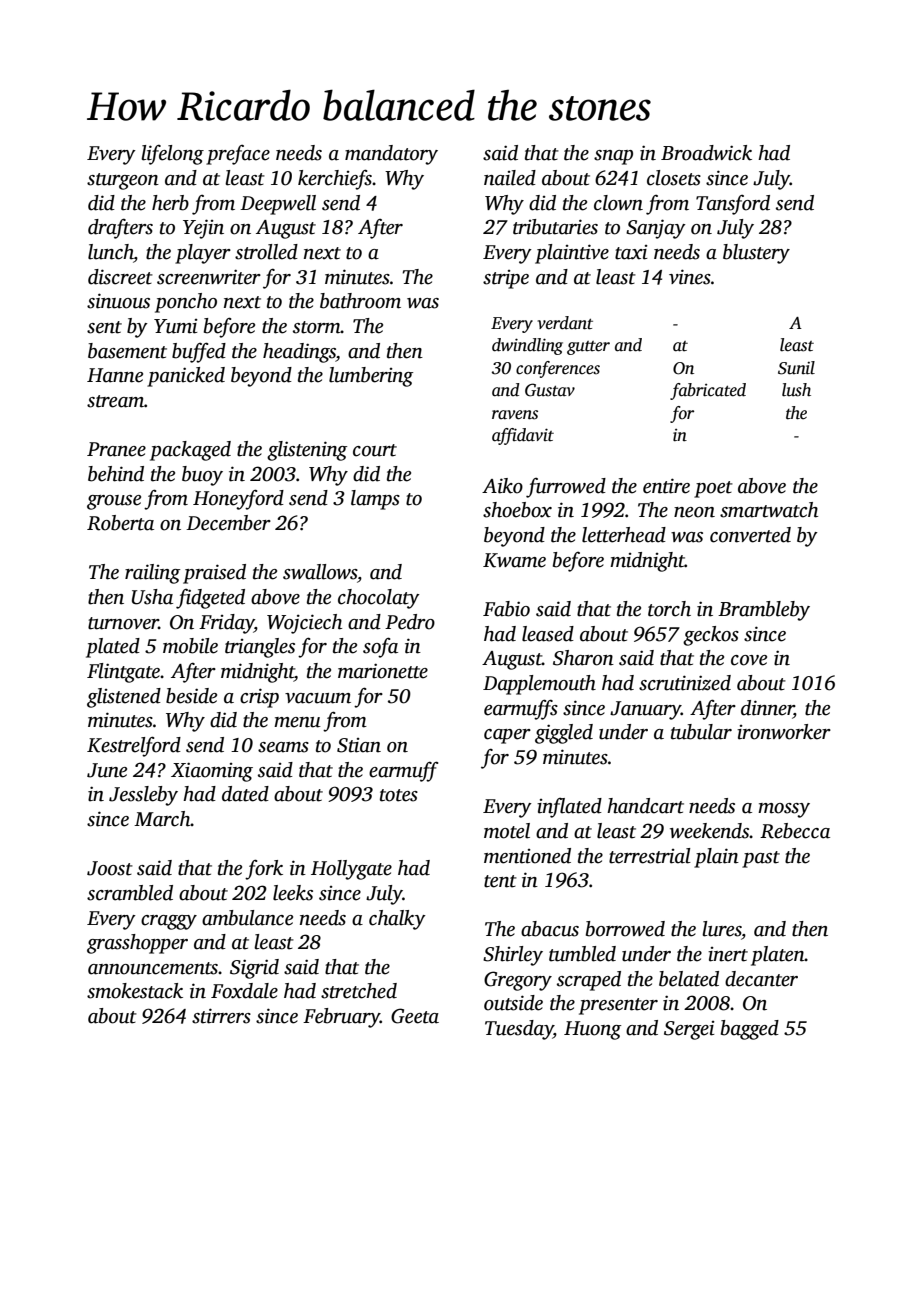  What do you see at coordinates (221, 1016) in the page?
I see `stirrers` at bounding box center [221, 1016].
